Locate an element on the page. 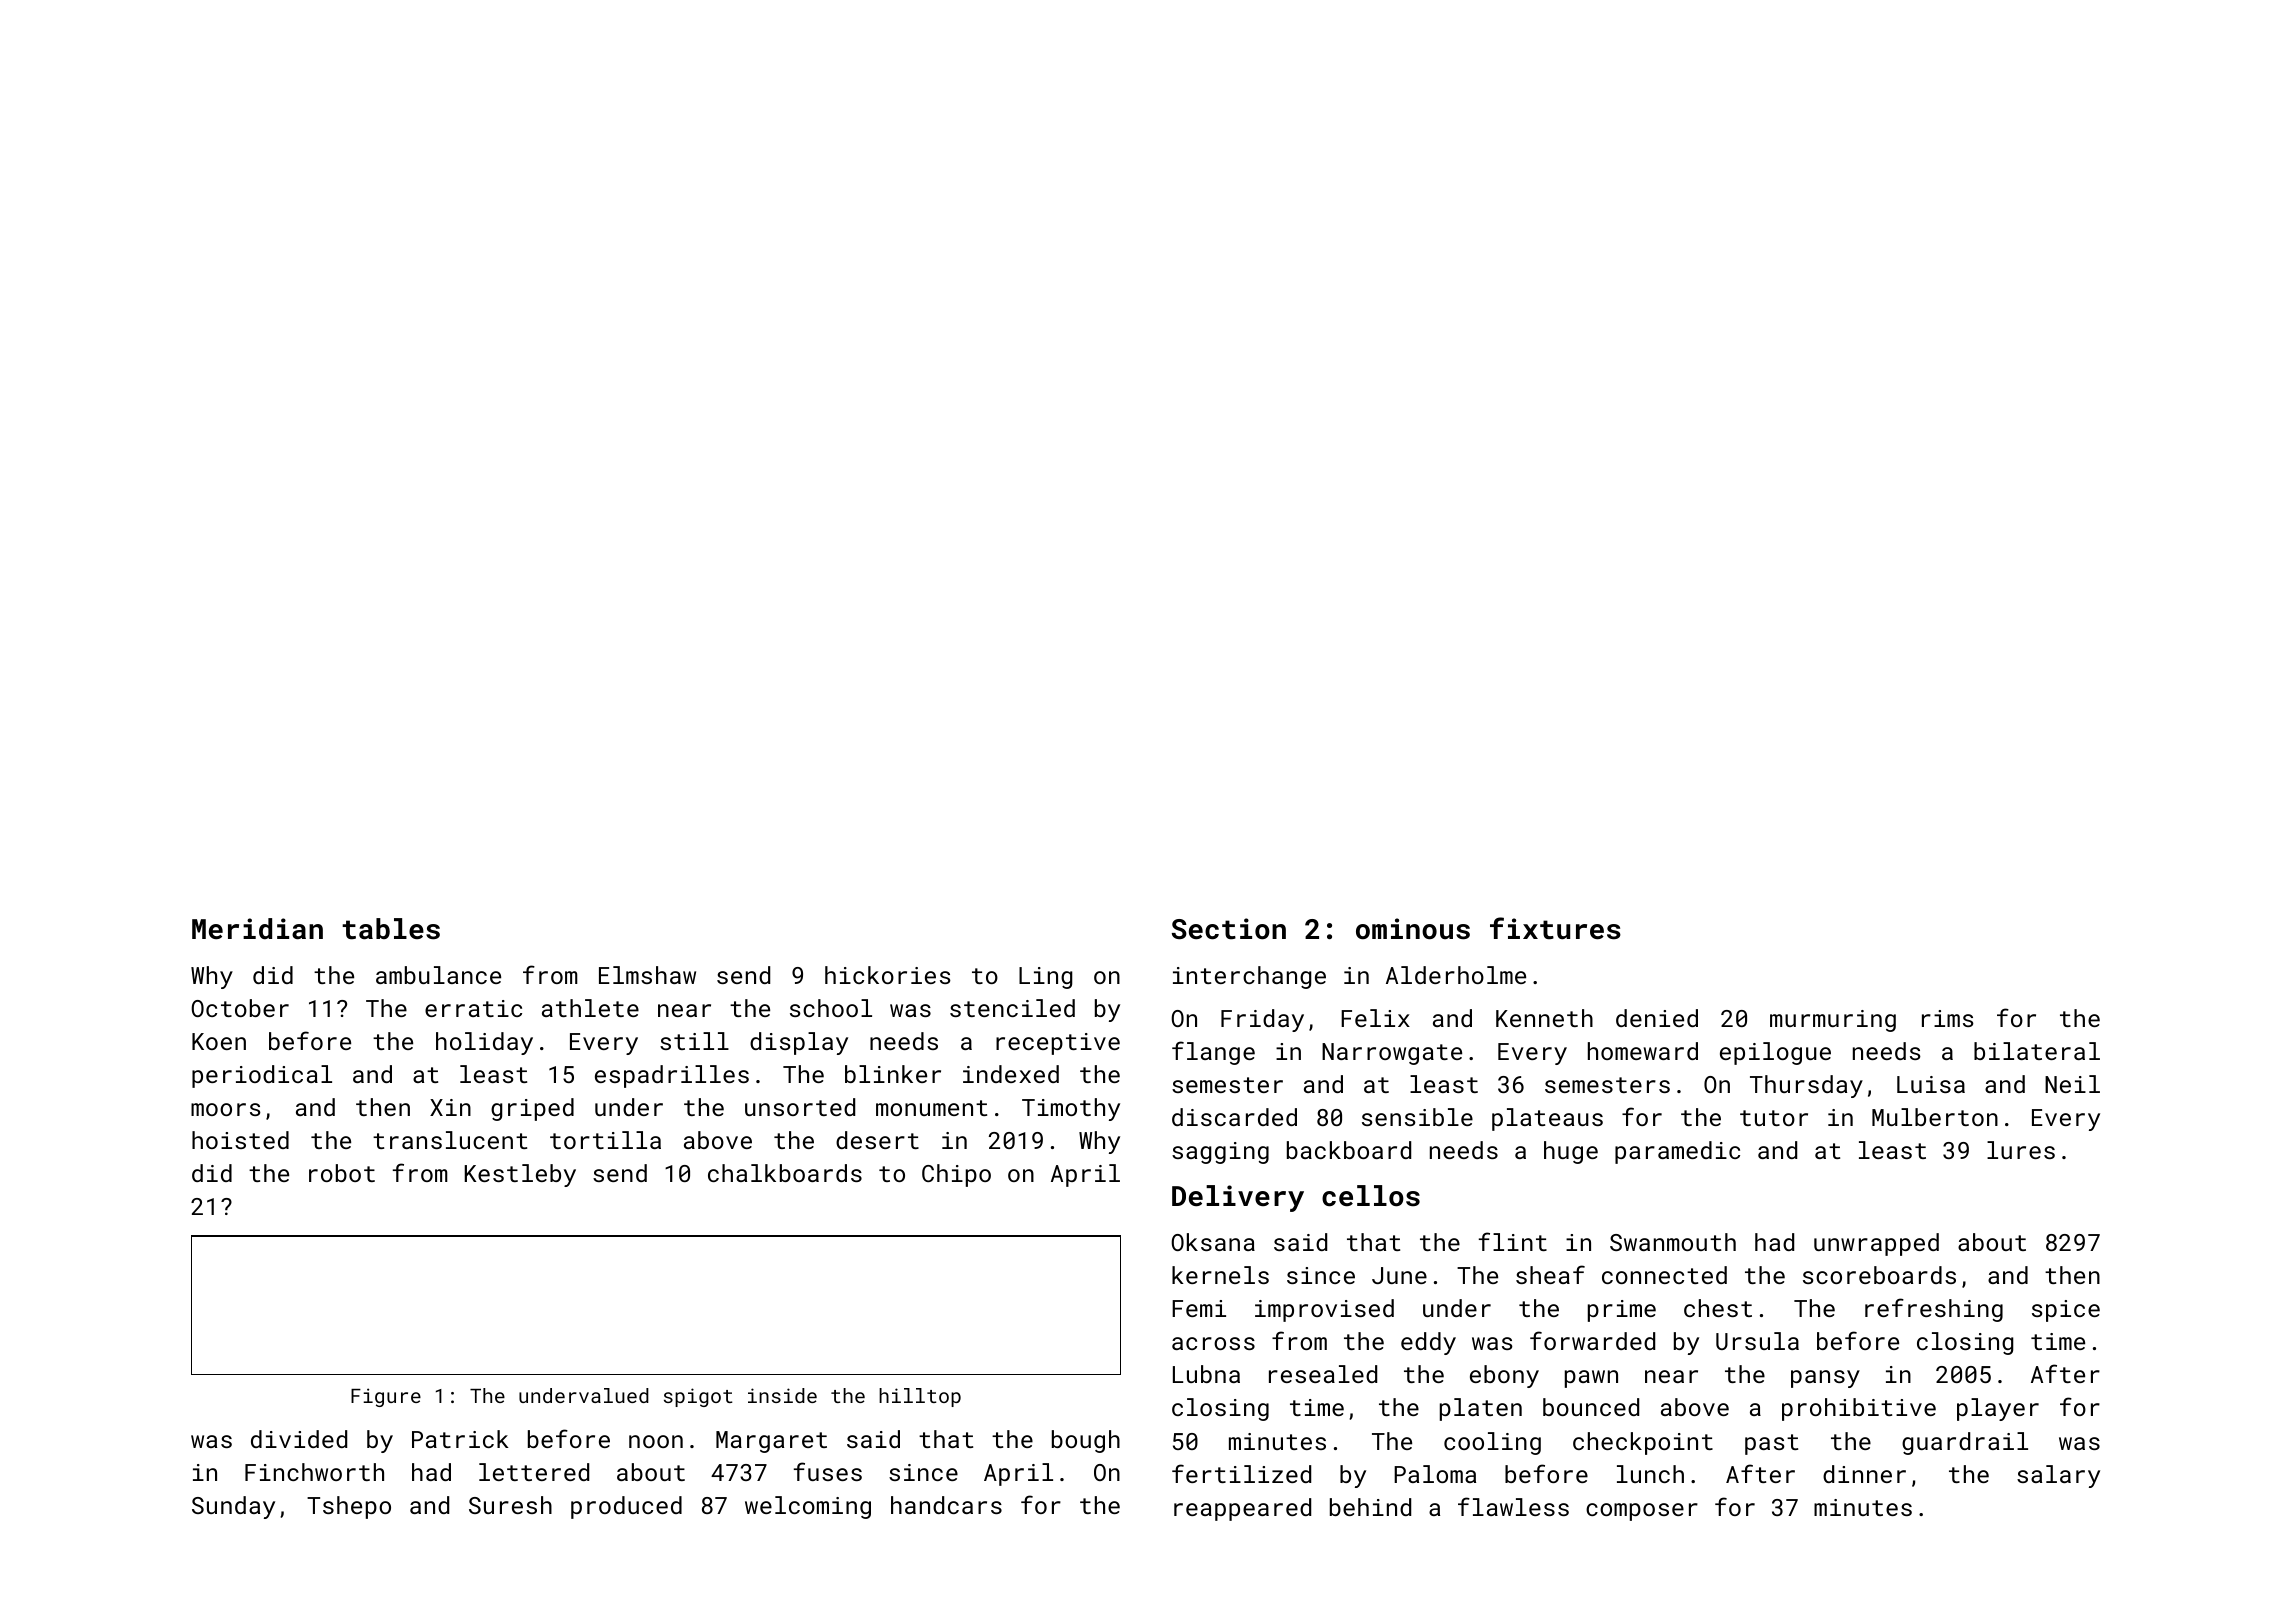 This image has height=1620, width=2292. stenciled is located at coordinates (1012, 1008).
